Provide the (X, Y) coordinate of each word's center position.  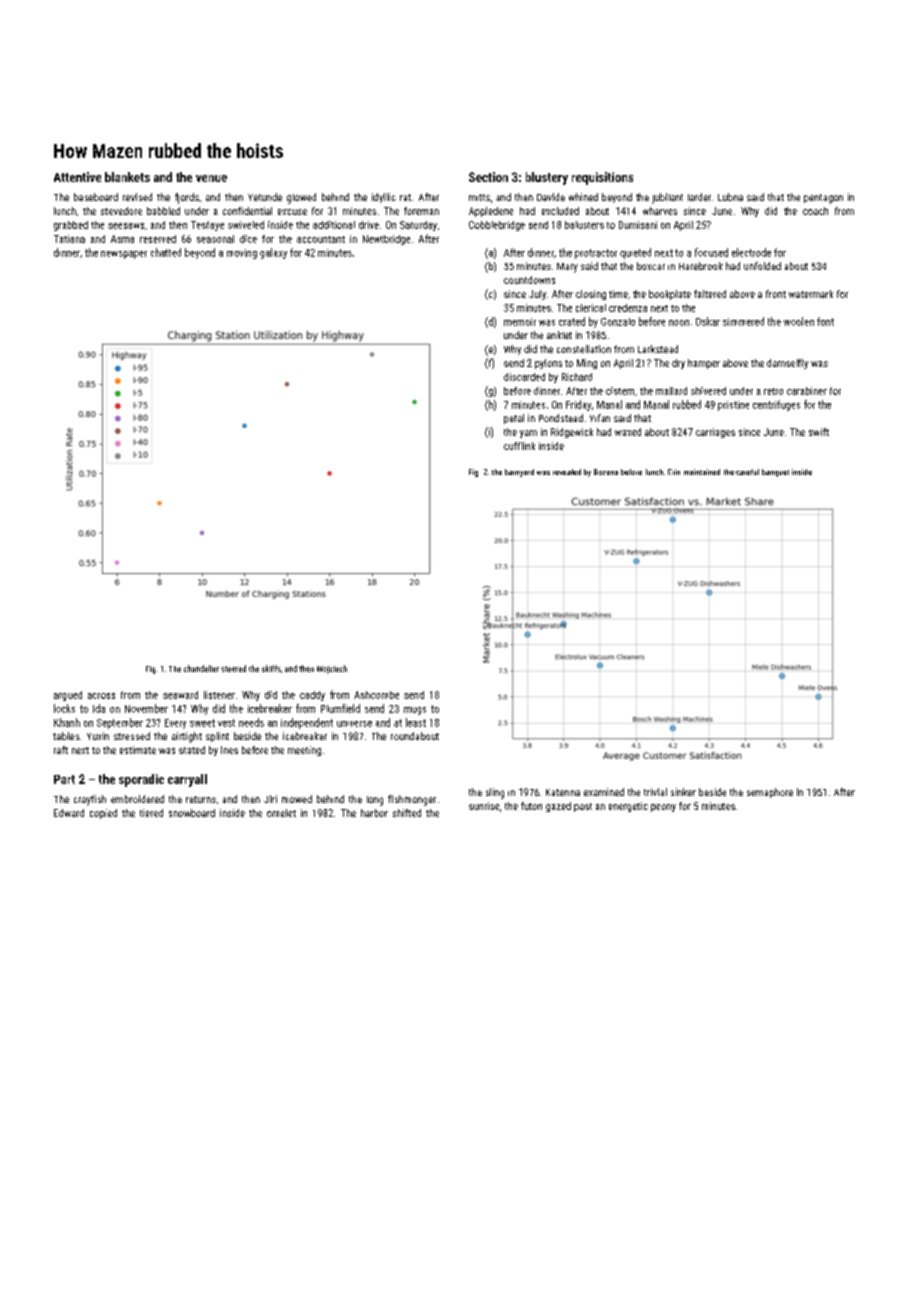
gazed (558, 807)
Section (488, 177)
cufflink (519, 446)
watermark (811, 294)
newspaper (124, 255)
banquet (775, 473)
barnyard (519, 473)
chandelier (201, 668)
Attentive (77, 177)
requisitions (602, 178)
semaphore (770, 793)
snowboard (192, 813)
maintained (702, 472)
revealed (567, 472)
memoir (520, 322)
